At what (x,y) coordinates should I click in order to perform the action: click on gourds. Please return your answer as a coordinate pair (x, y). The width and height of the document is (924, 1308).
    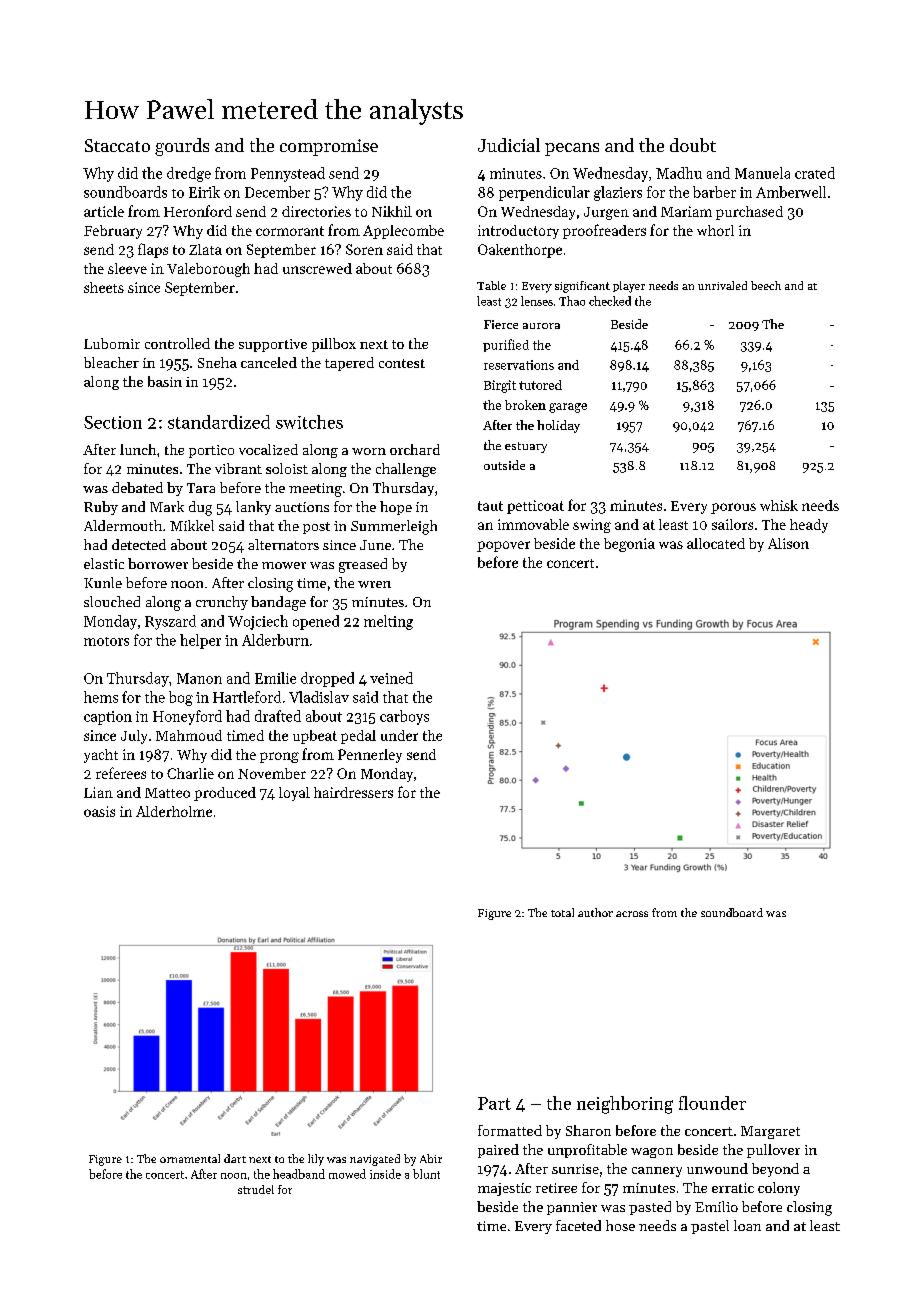
    Looking at the image, I should click on (182, 147).
